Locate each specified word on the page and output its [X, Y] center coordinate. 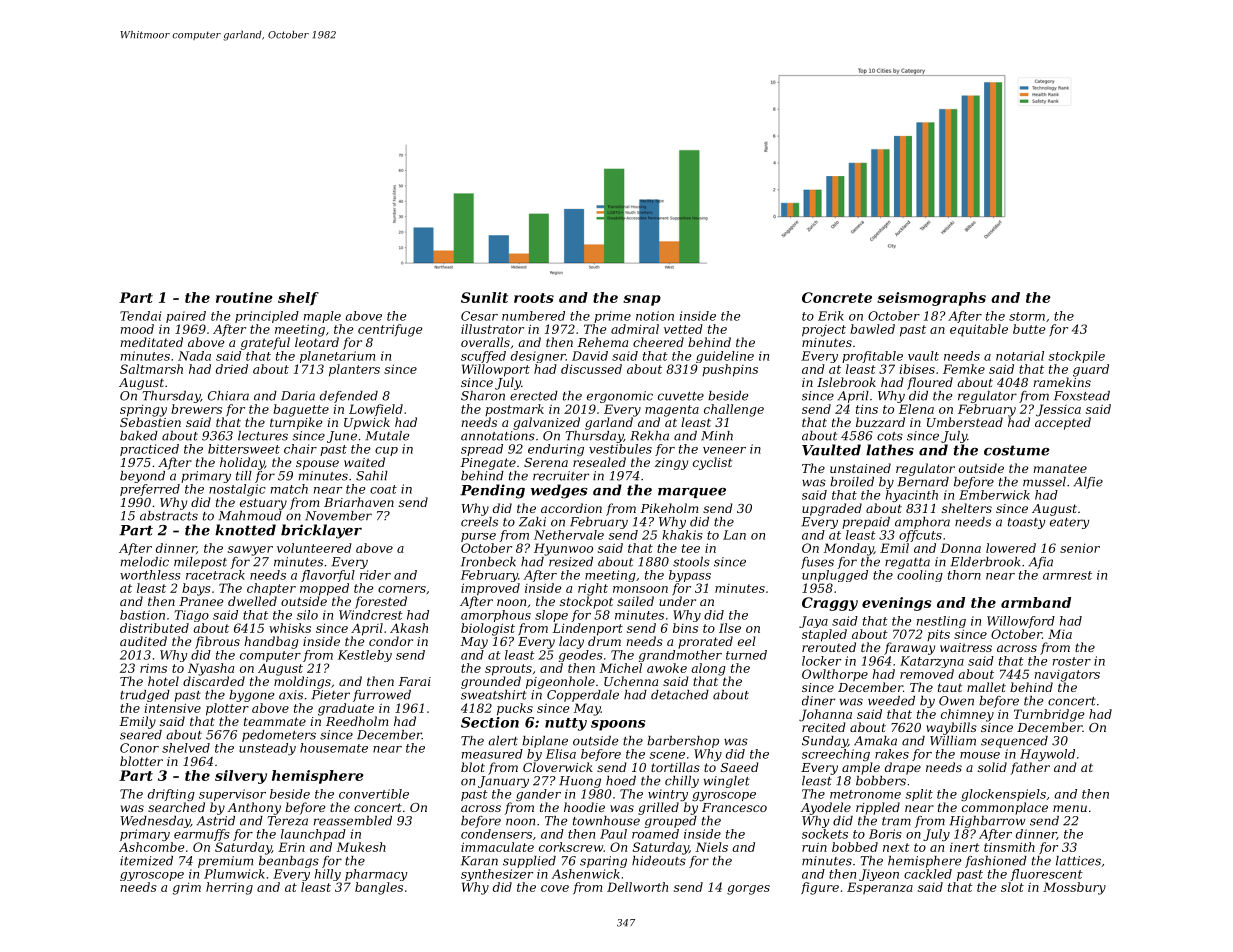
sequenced [1014, 742]
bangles [379, 888]
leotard [317, 342]
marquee [692, 493]
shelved [186, 748]
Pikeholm [669, 508]
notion [655, 316]
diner [818, 701]
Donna [961, 548]
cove [555, 888]
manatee [1060, 468]
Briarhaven [359, 502]
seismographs [931, 299]
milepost [200, 563]
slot [1012, 887]
